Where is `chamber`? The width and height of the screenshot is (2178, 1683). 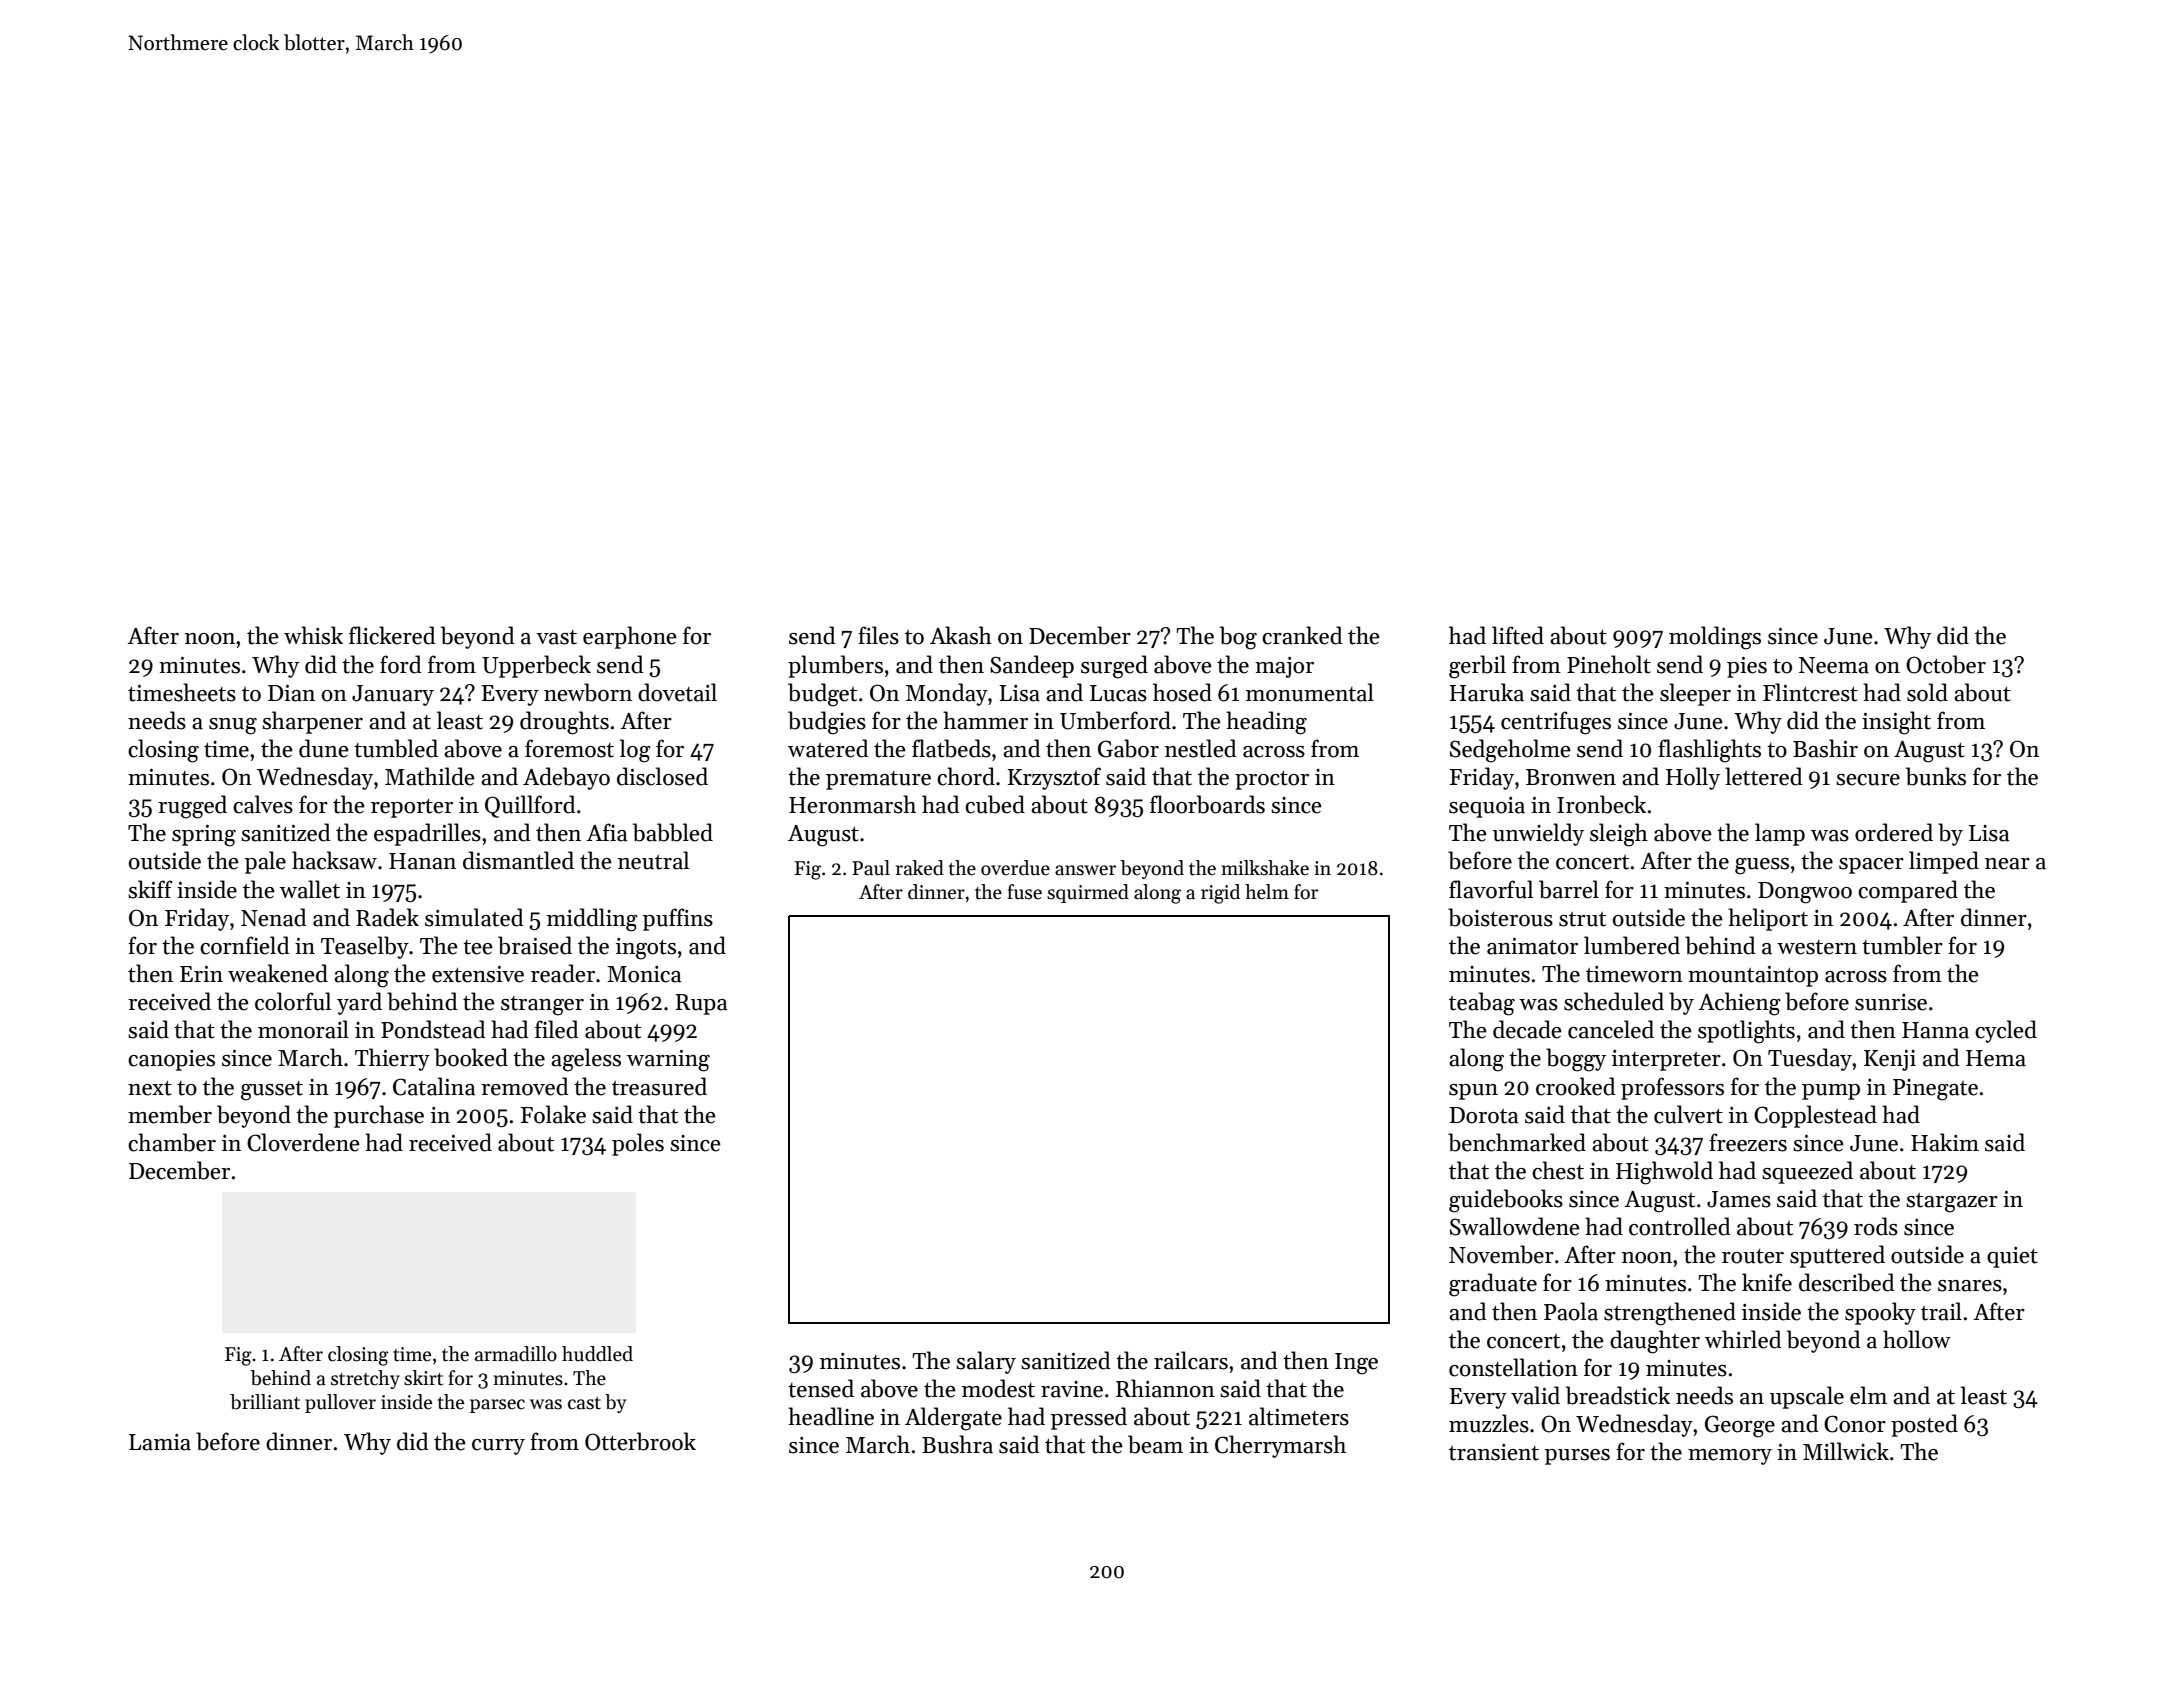 chamber is located at coordinates (172, 1142).
